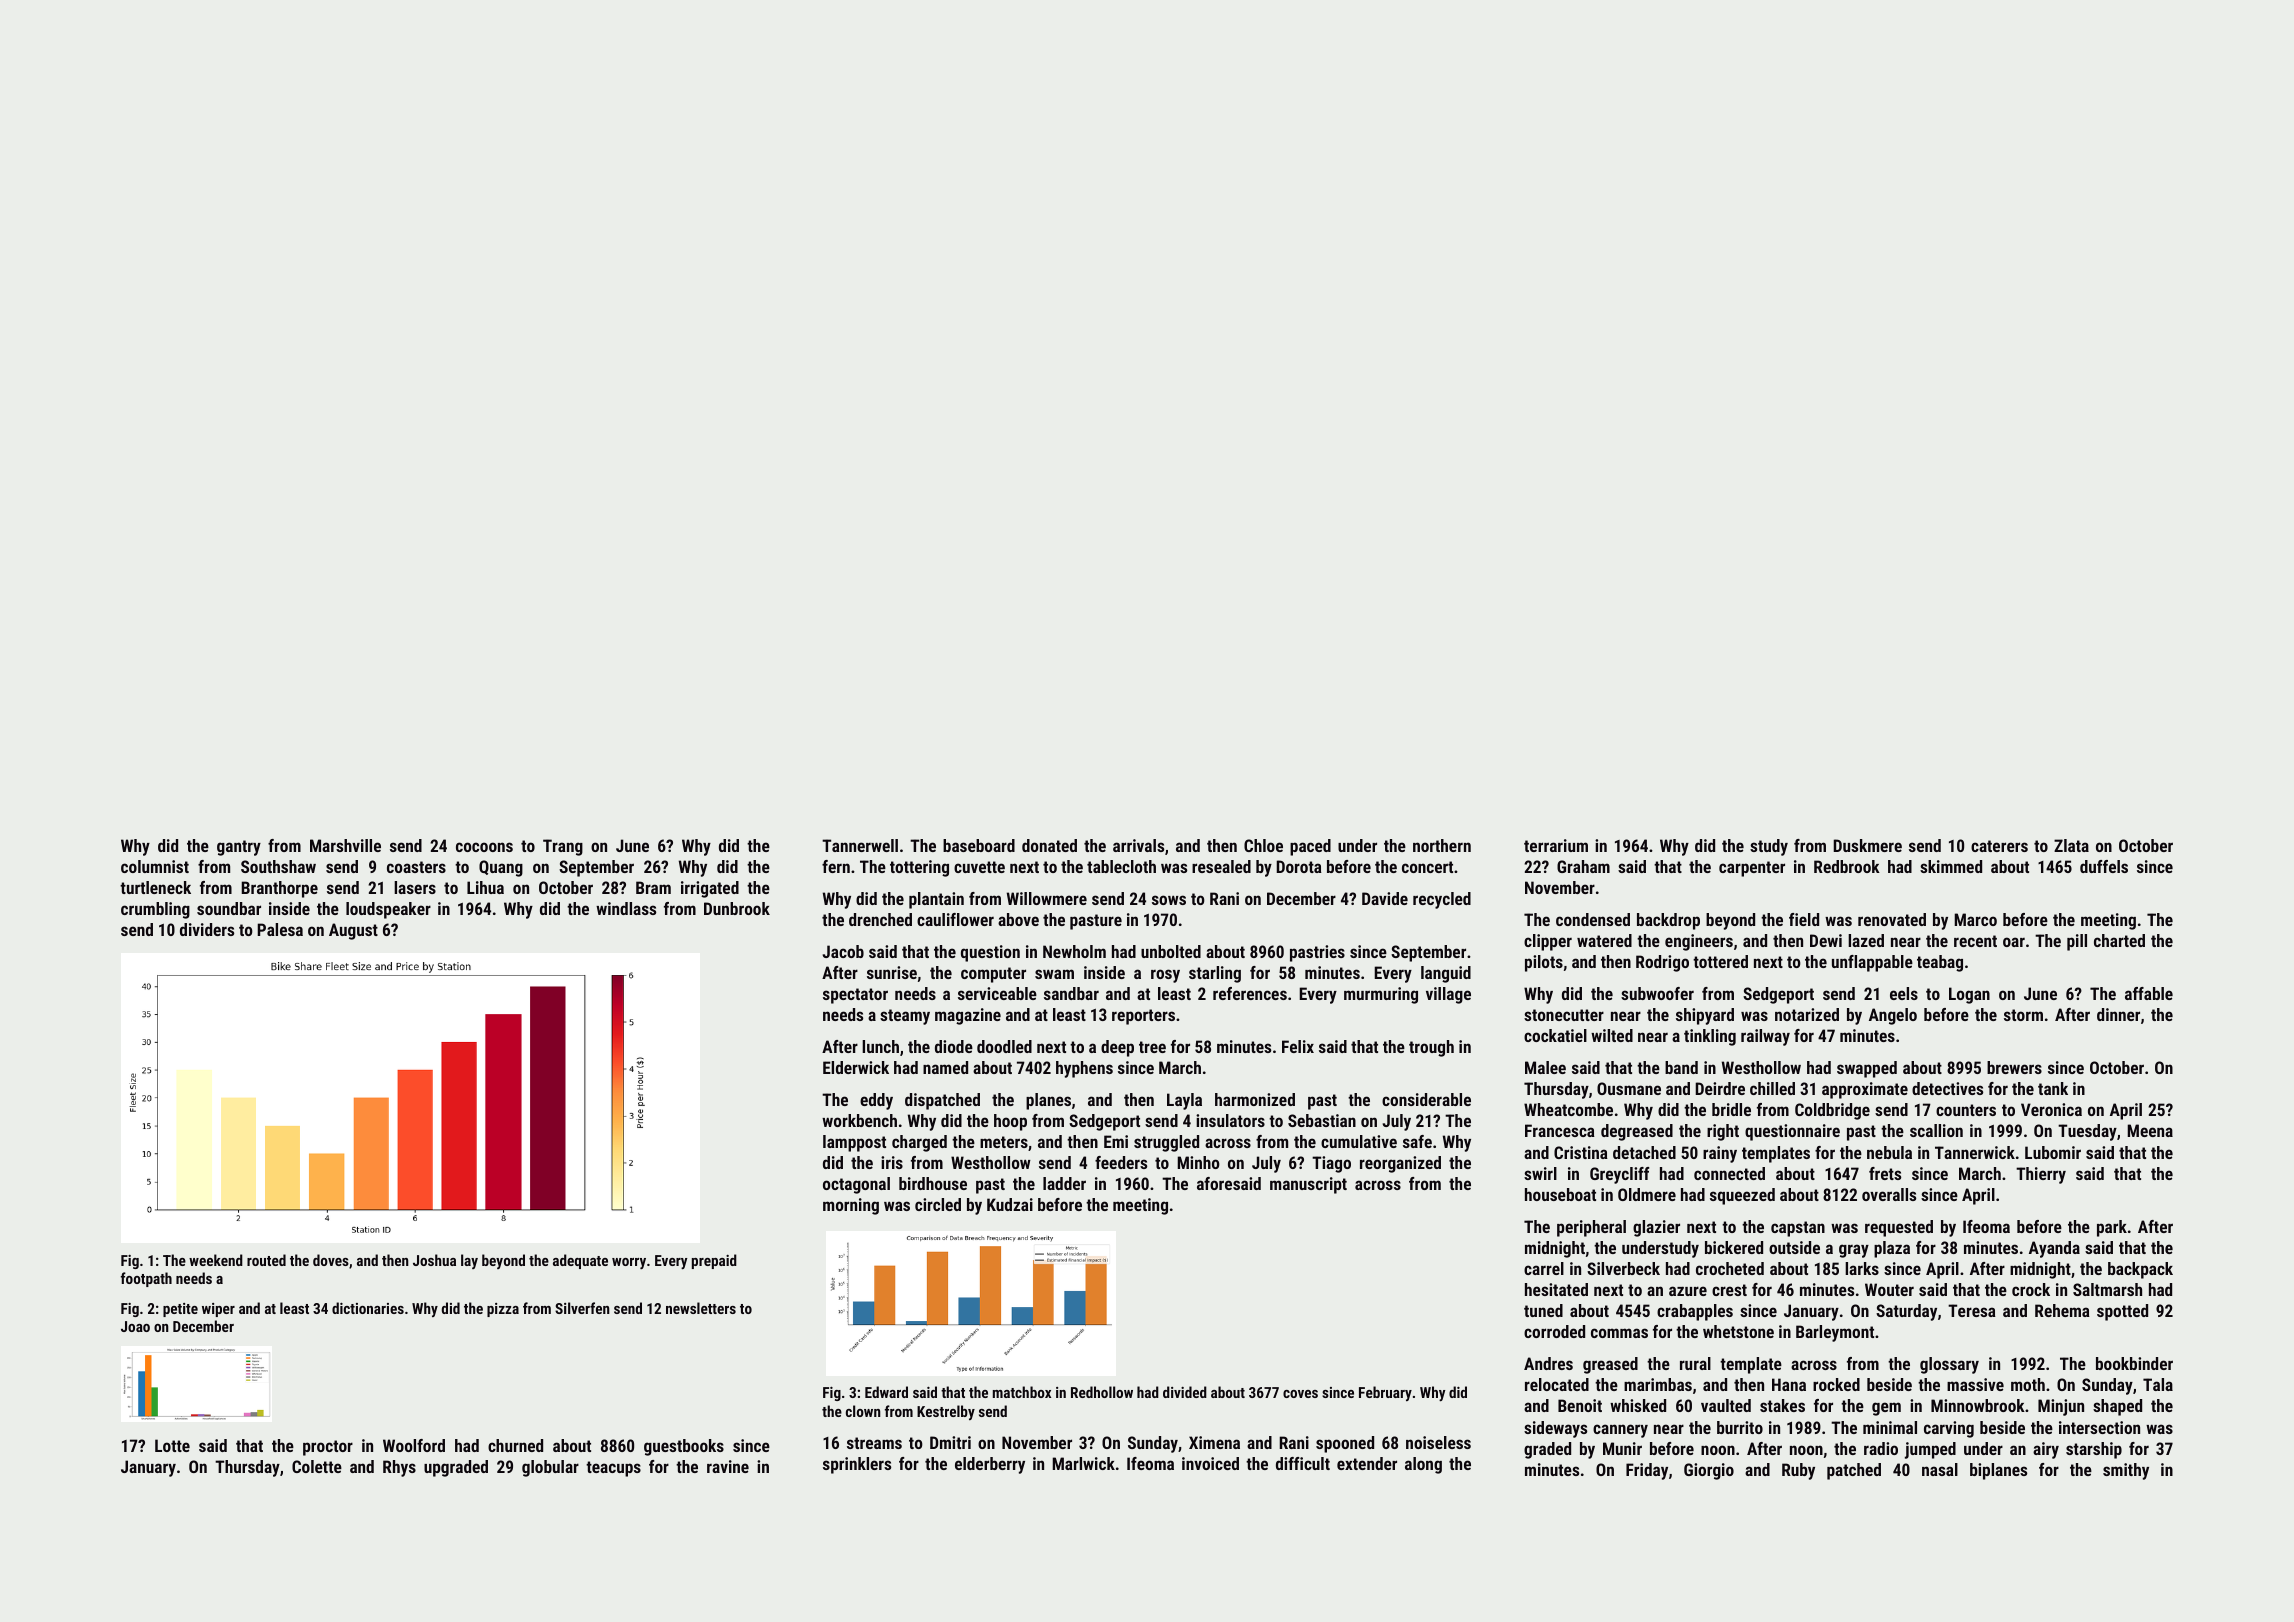 Image resolution: width=2294 pixels, height=1622 pixels. Describe the element at coordinates (388, 910) in the page. I see `loudspeaker` at that location.
